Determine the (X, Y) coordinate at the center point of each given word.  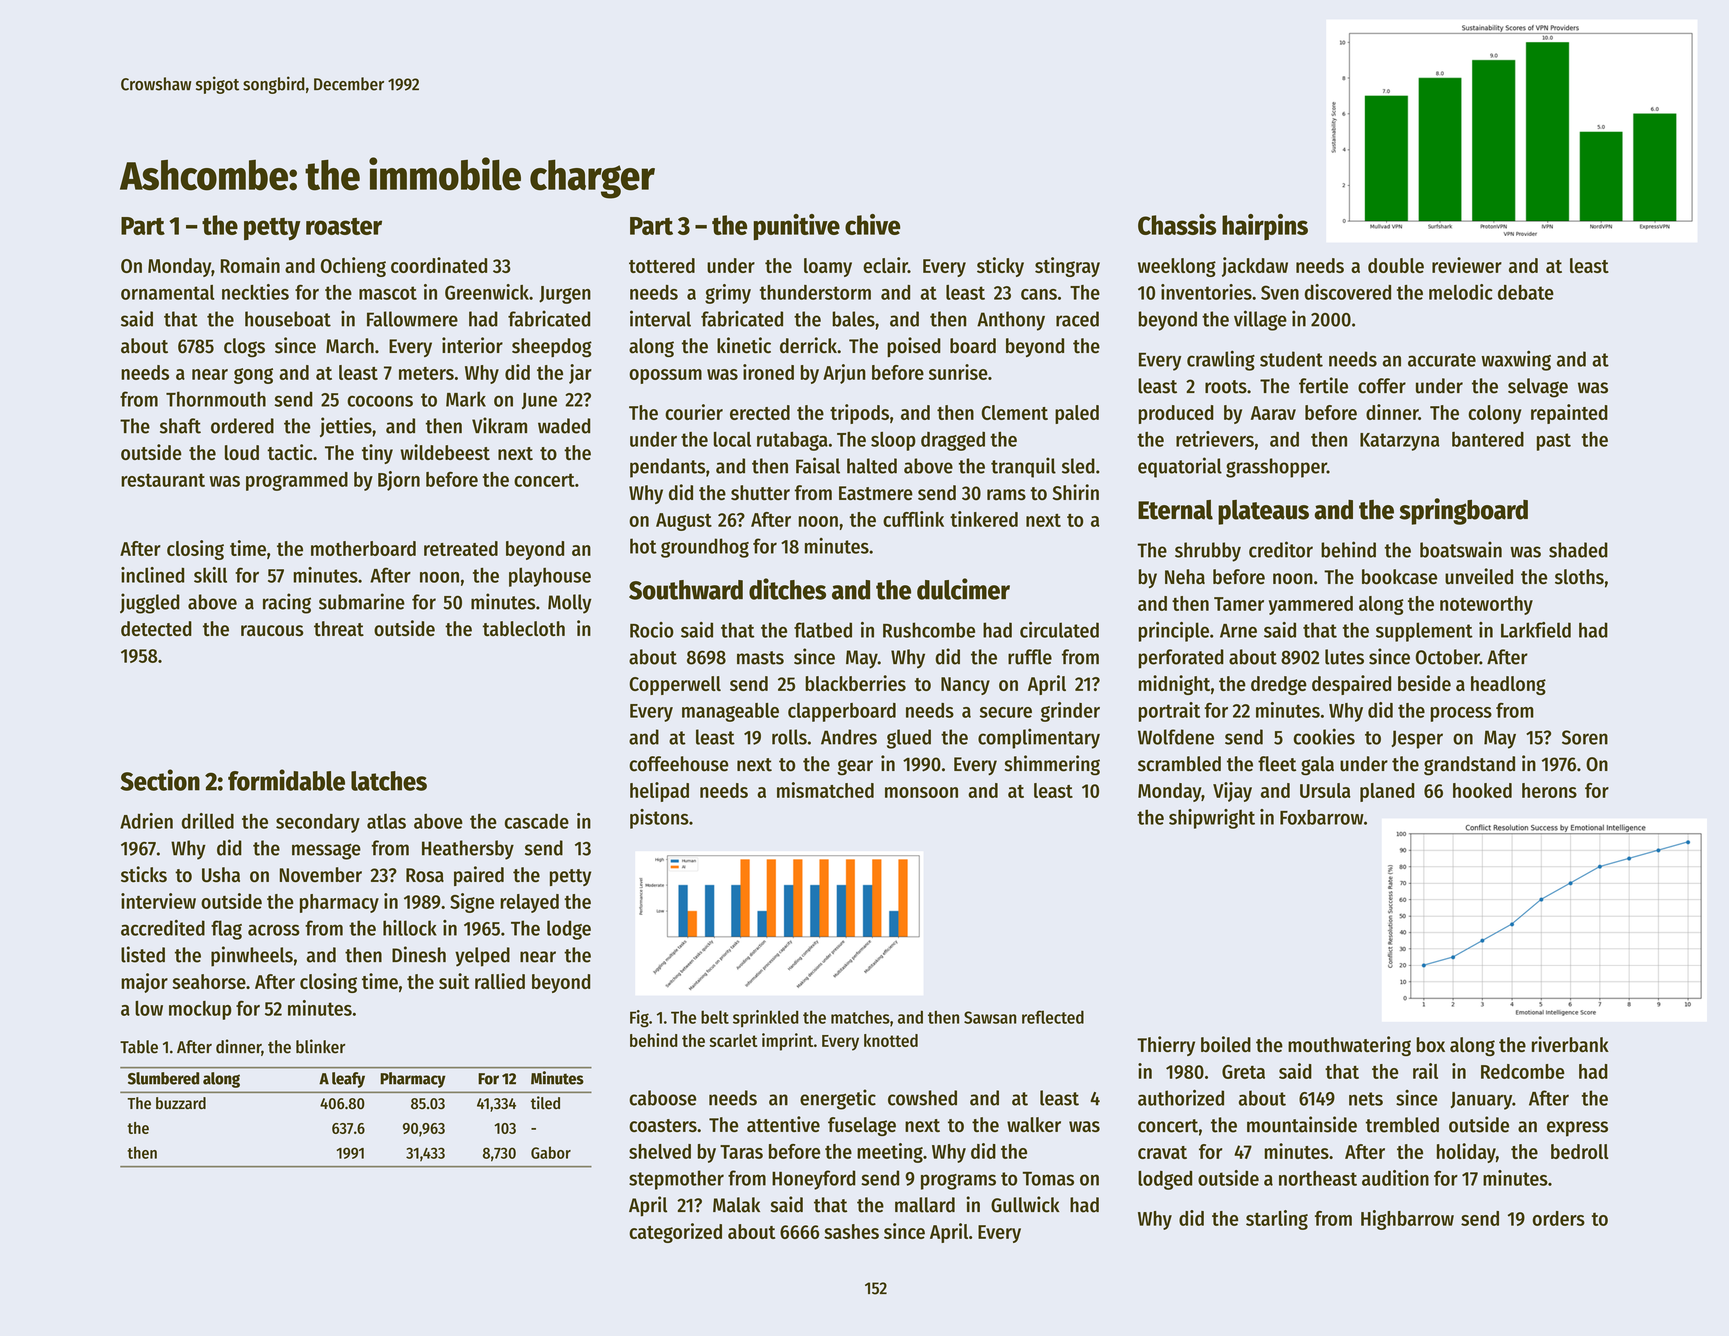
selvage (1538, 388)
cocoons (380, 401)
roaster (344, 226)
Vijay (1232, 792)
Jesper (1417, 739)
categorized (675, 1233)
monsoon (921, 792)
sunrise (958, 372)
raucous (272, 630)
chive (872, 224)
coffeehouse (679, 764)
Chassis (1177, 224)
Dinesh (419, 954)
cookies (1324, 736)
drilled (208, 821)
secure (1006, 712)
